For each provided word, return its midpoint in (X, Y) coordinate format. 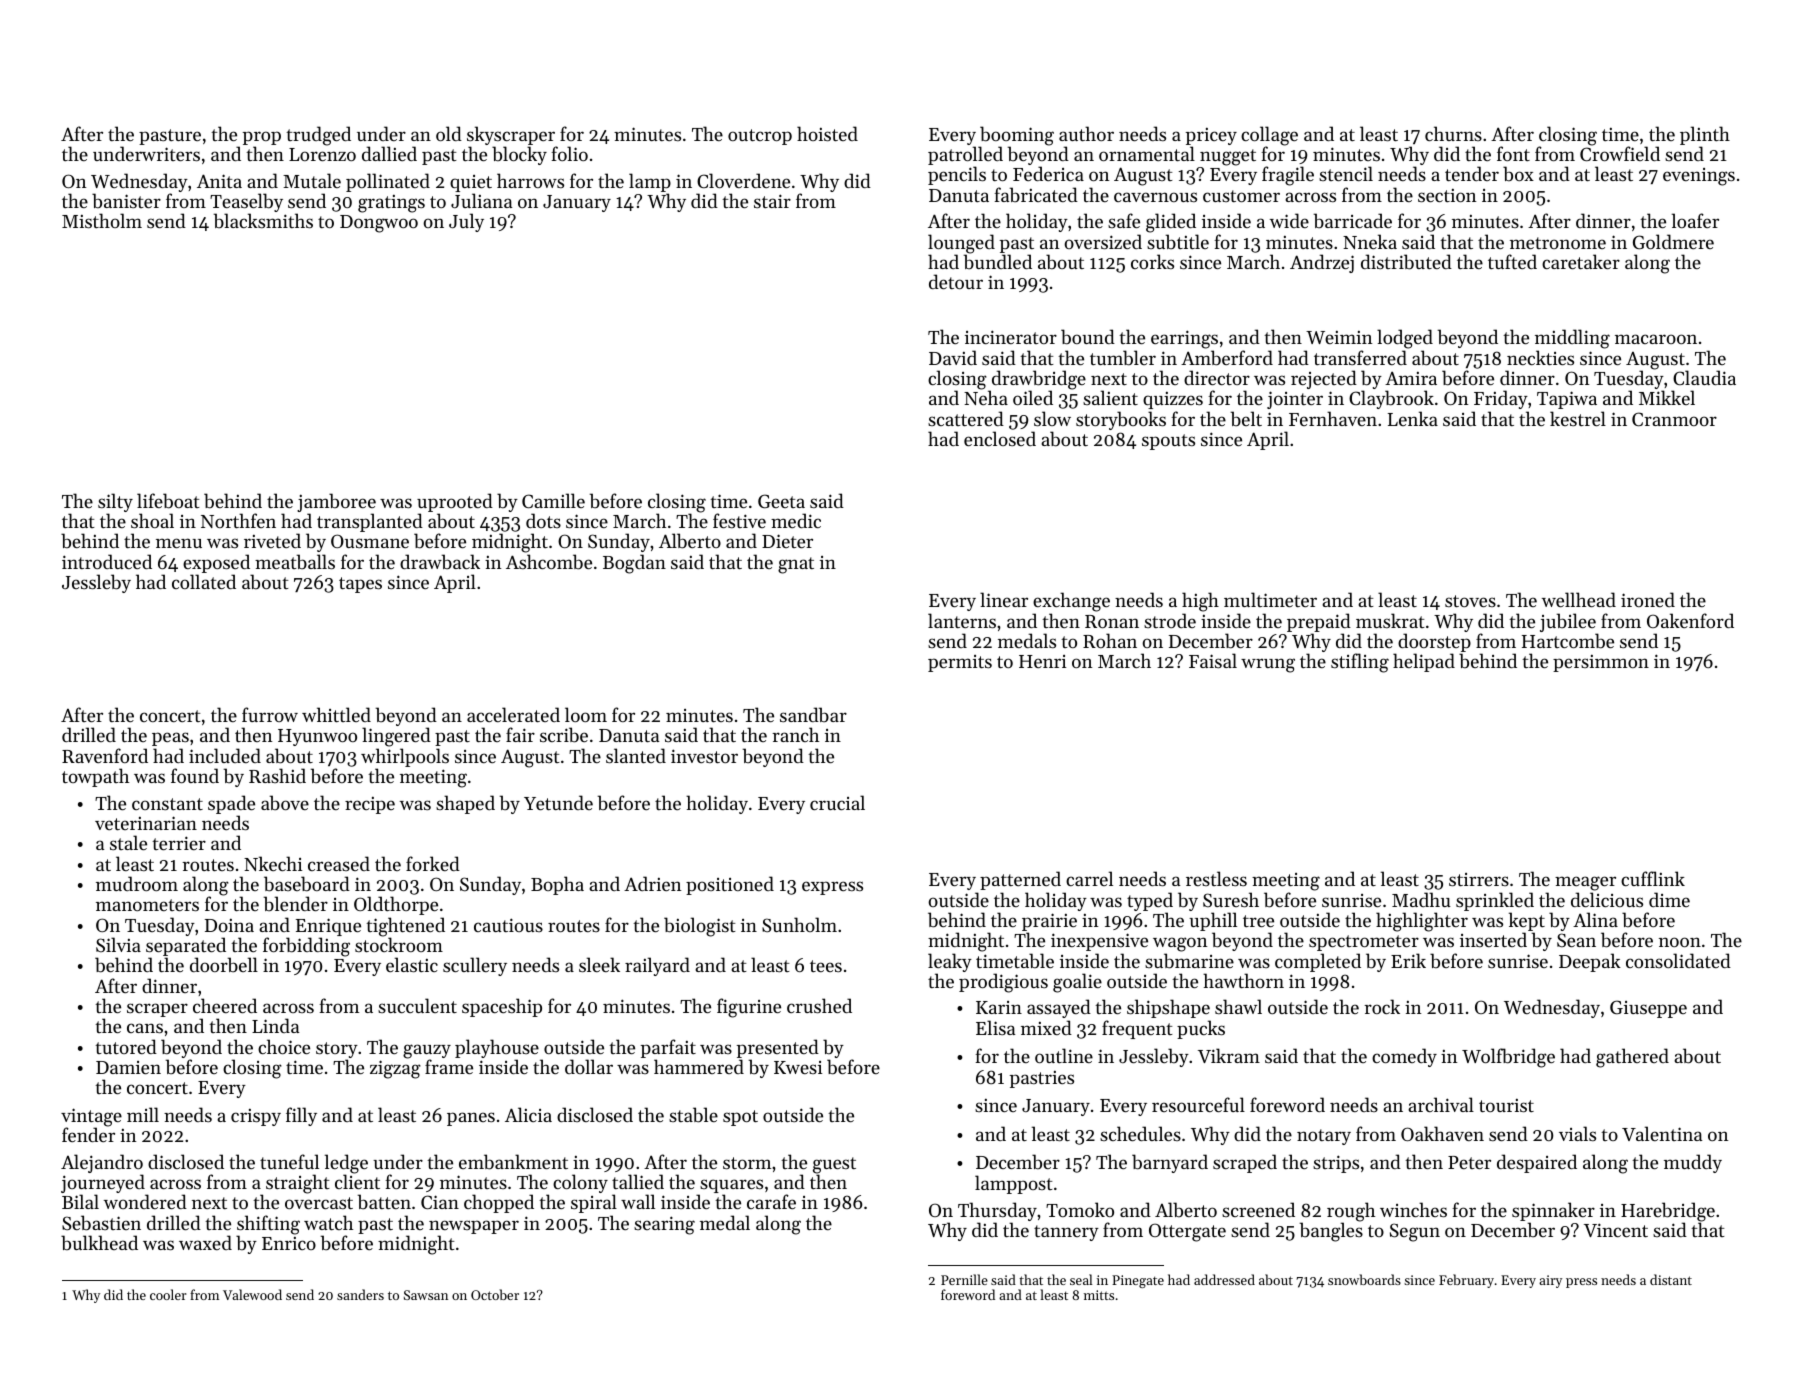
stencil (1346, 173)
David (953, 357)
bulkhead (99, 1242)
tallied (638, 1181)
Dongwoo (379, 224)
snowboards (1364, 1279)
